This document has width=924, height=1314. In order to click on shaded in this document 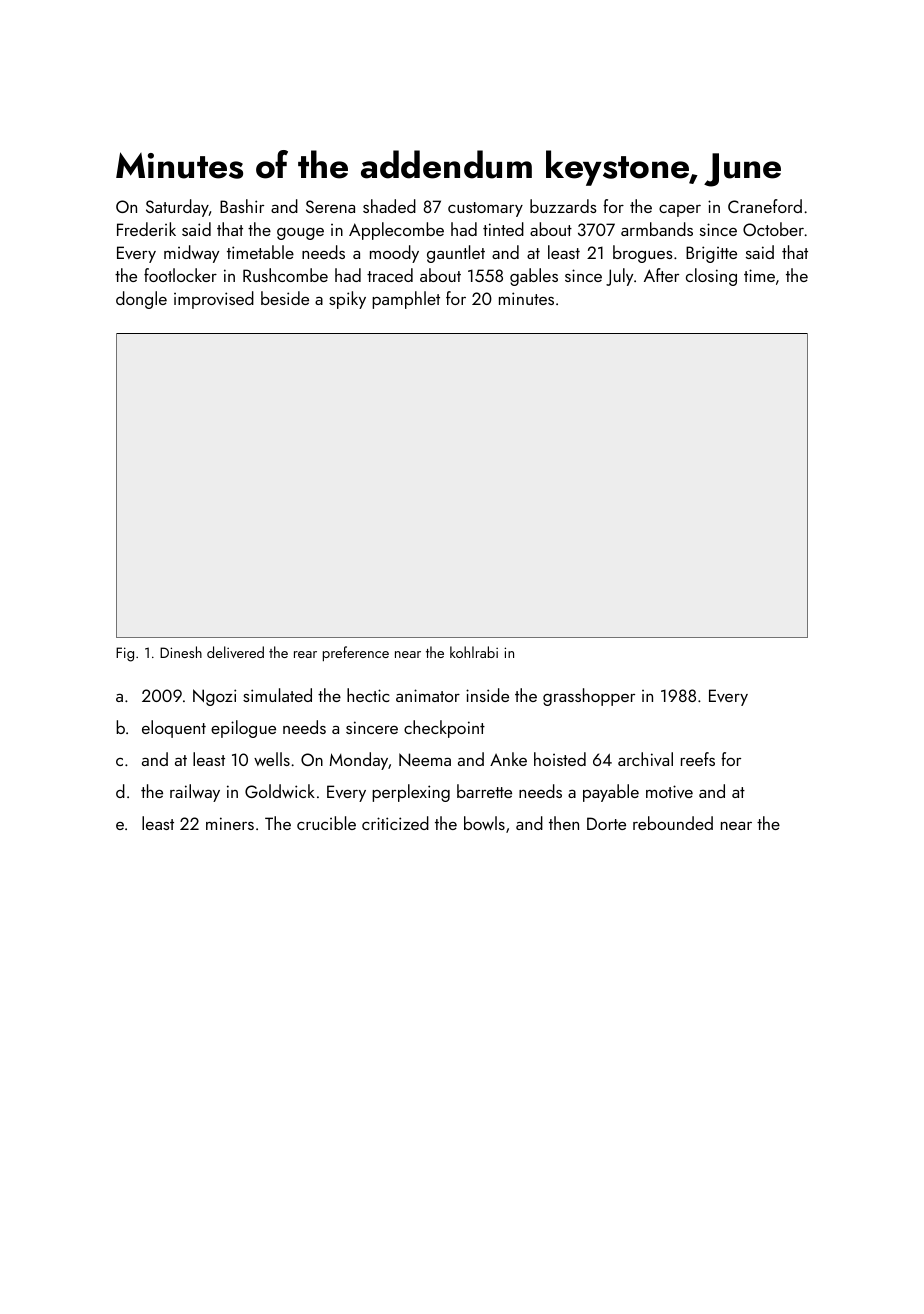, I will do `click(389, 206)`.
